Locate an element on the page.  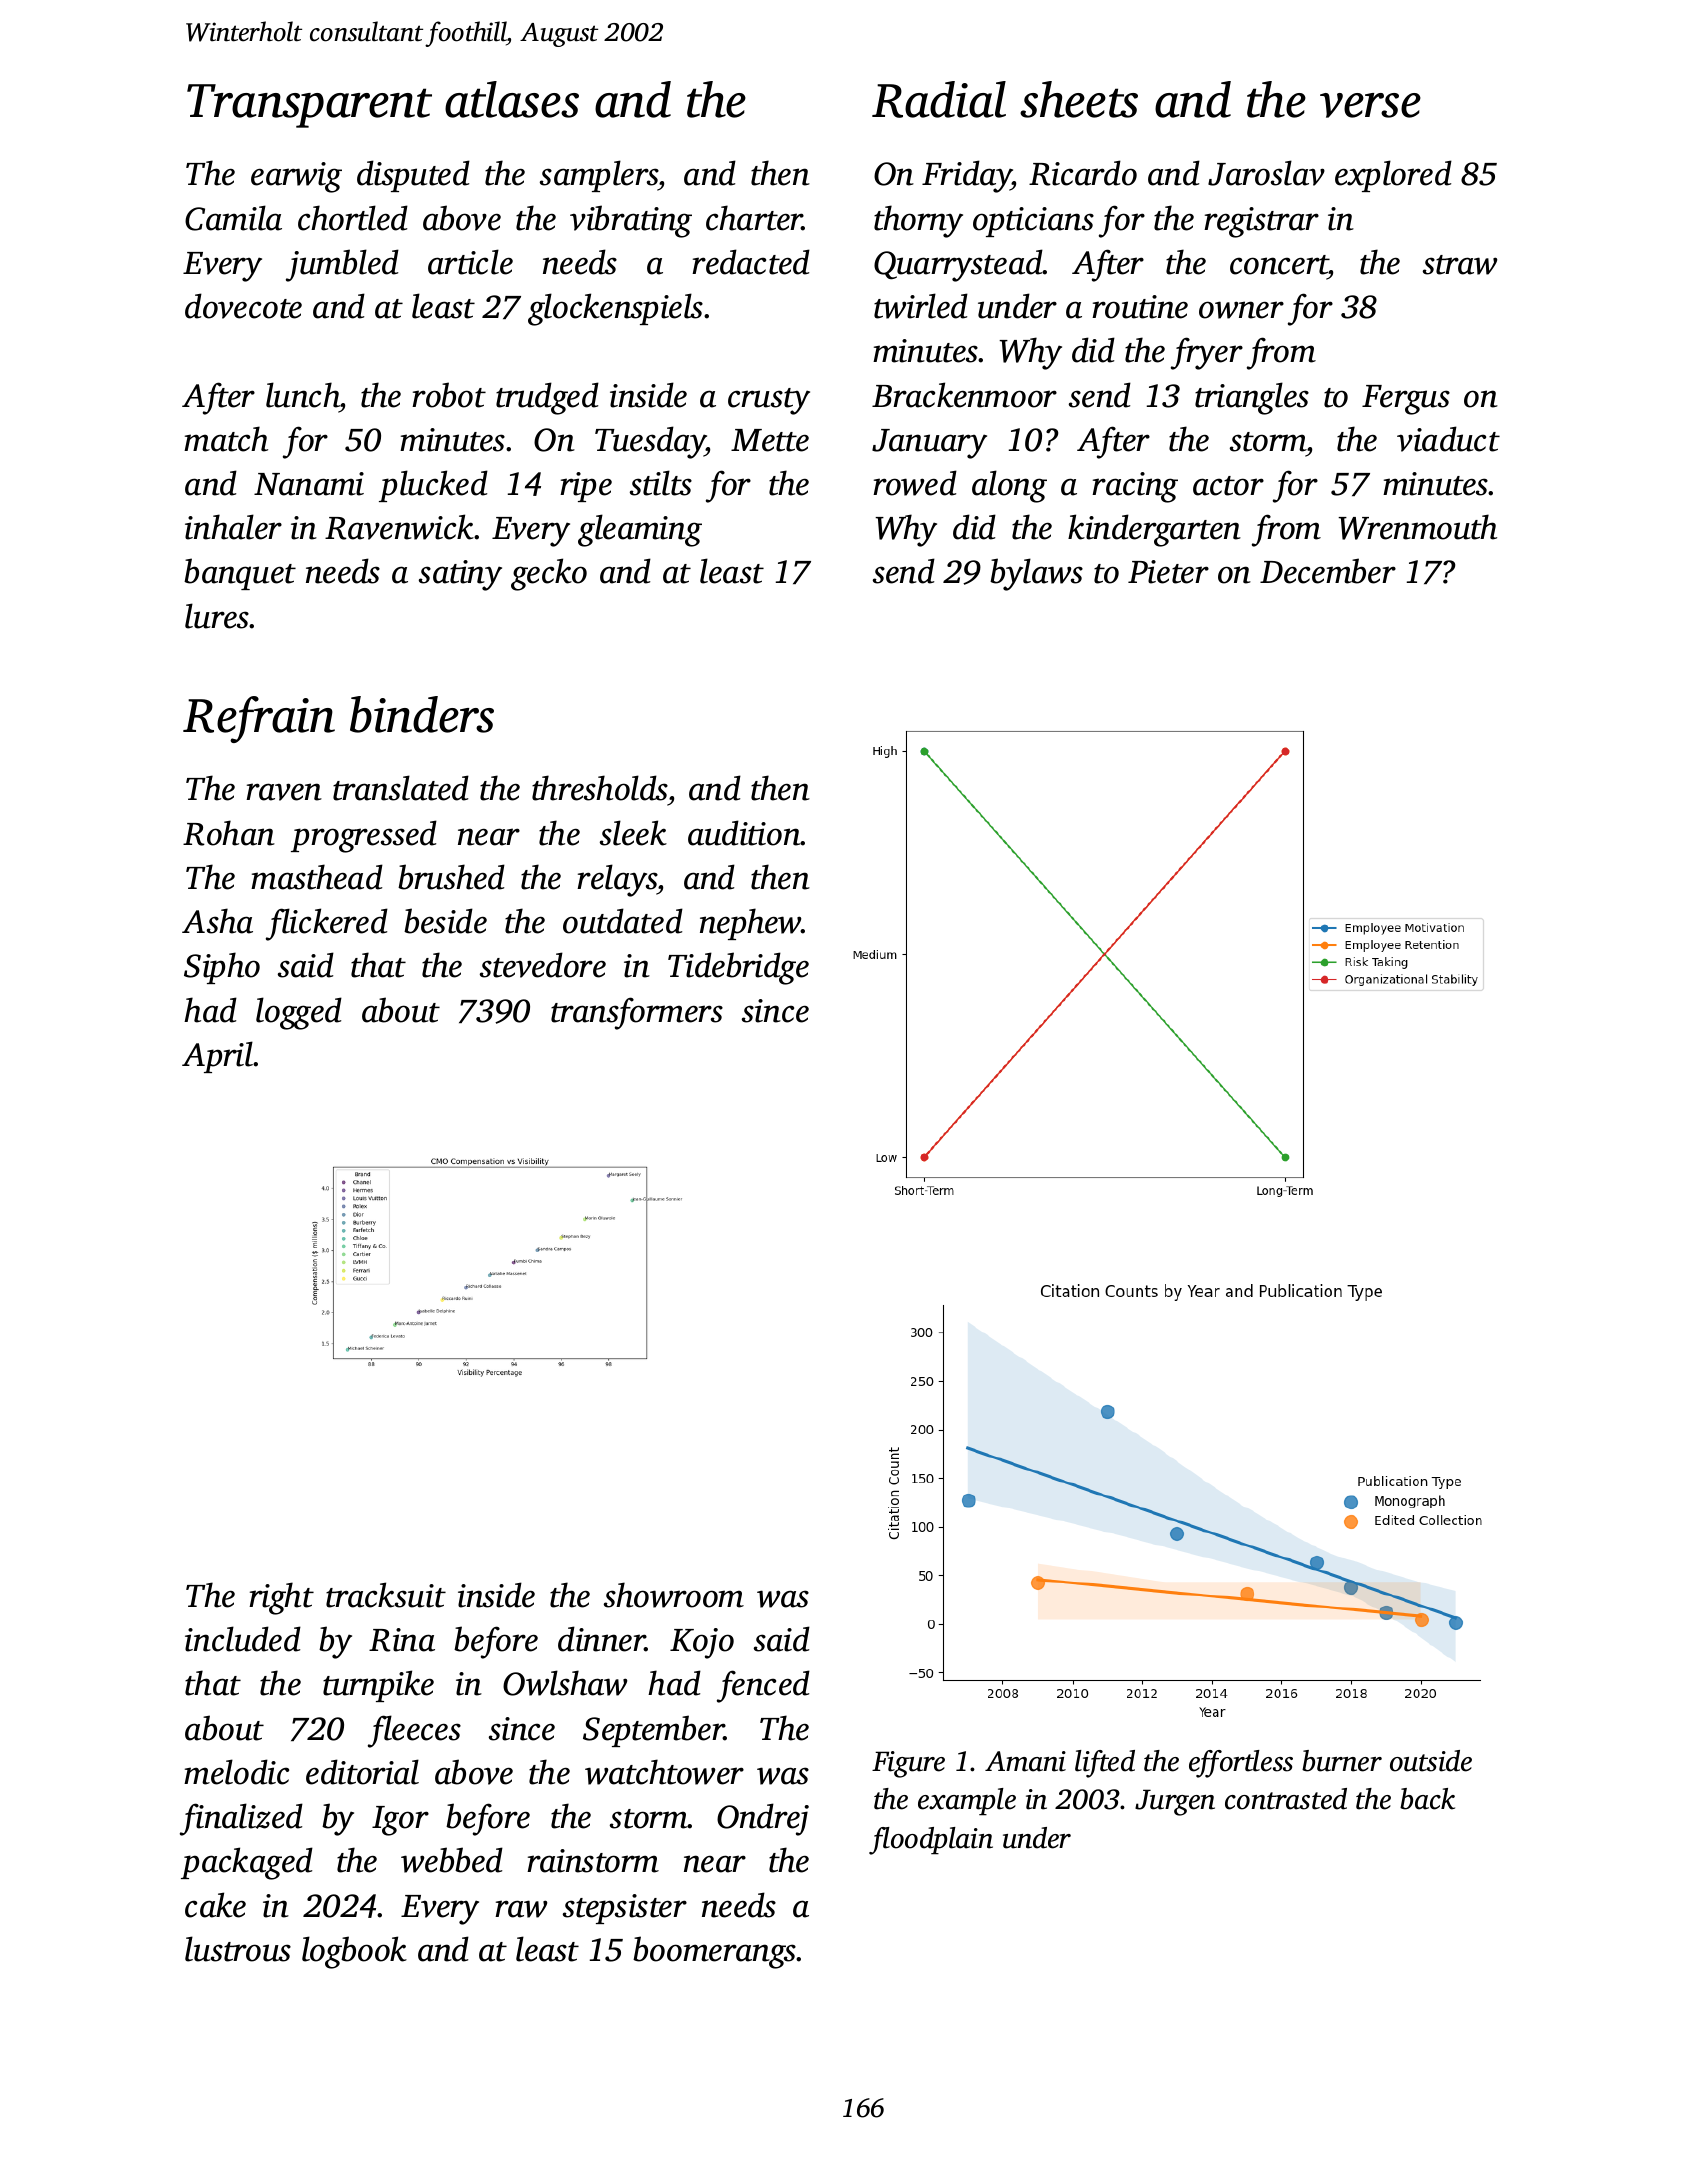
verse is located at coordinates (1370, 105).
